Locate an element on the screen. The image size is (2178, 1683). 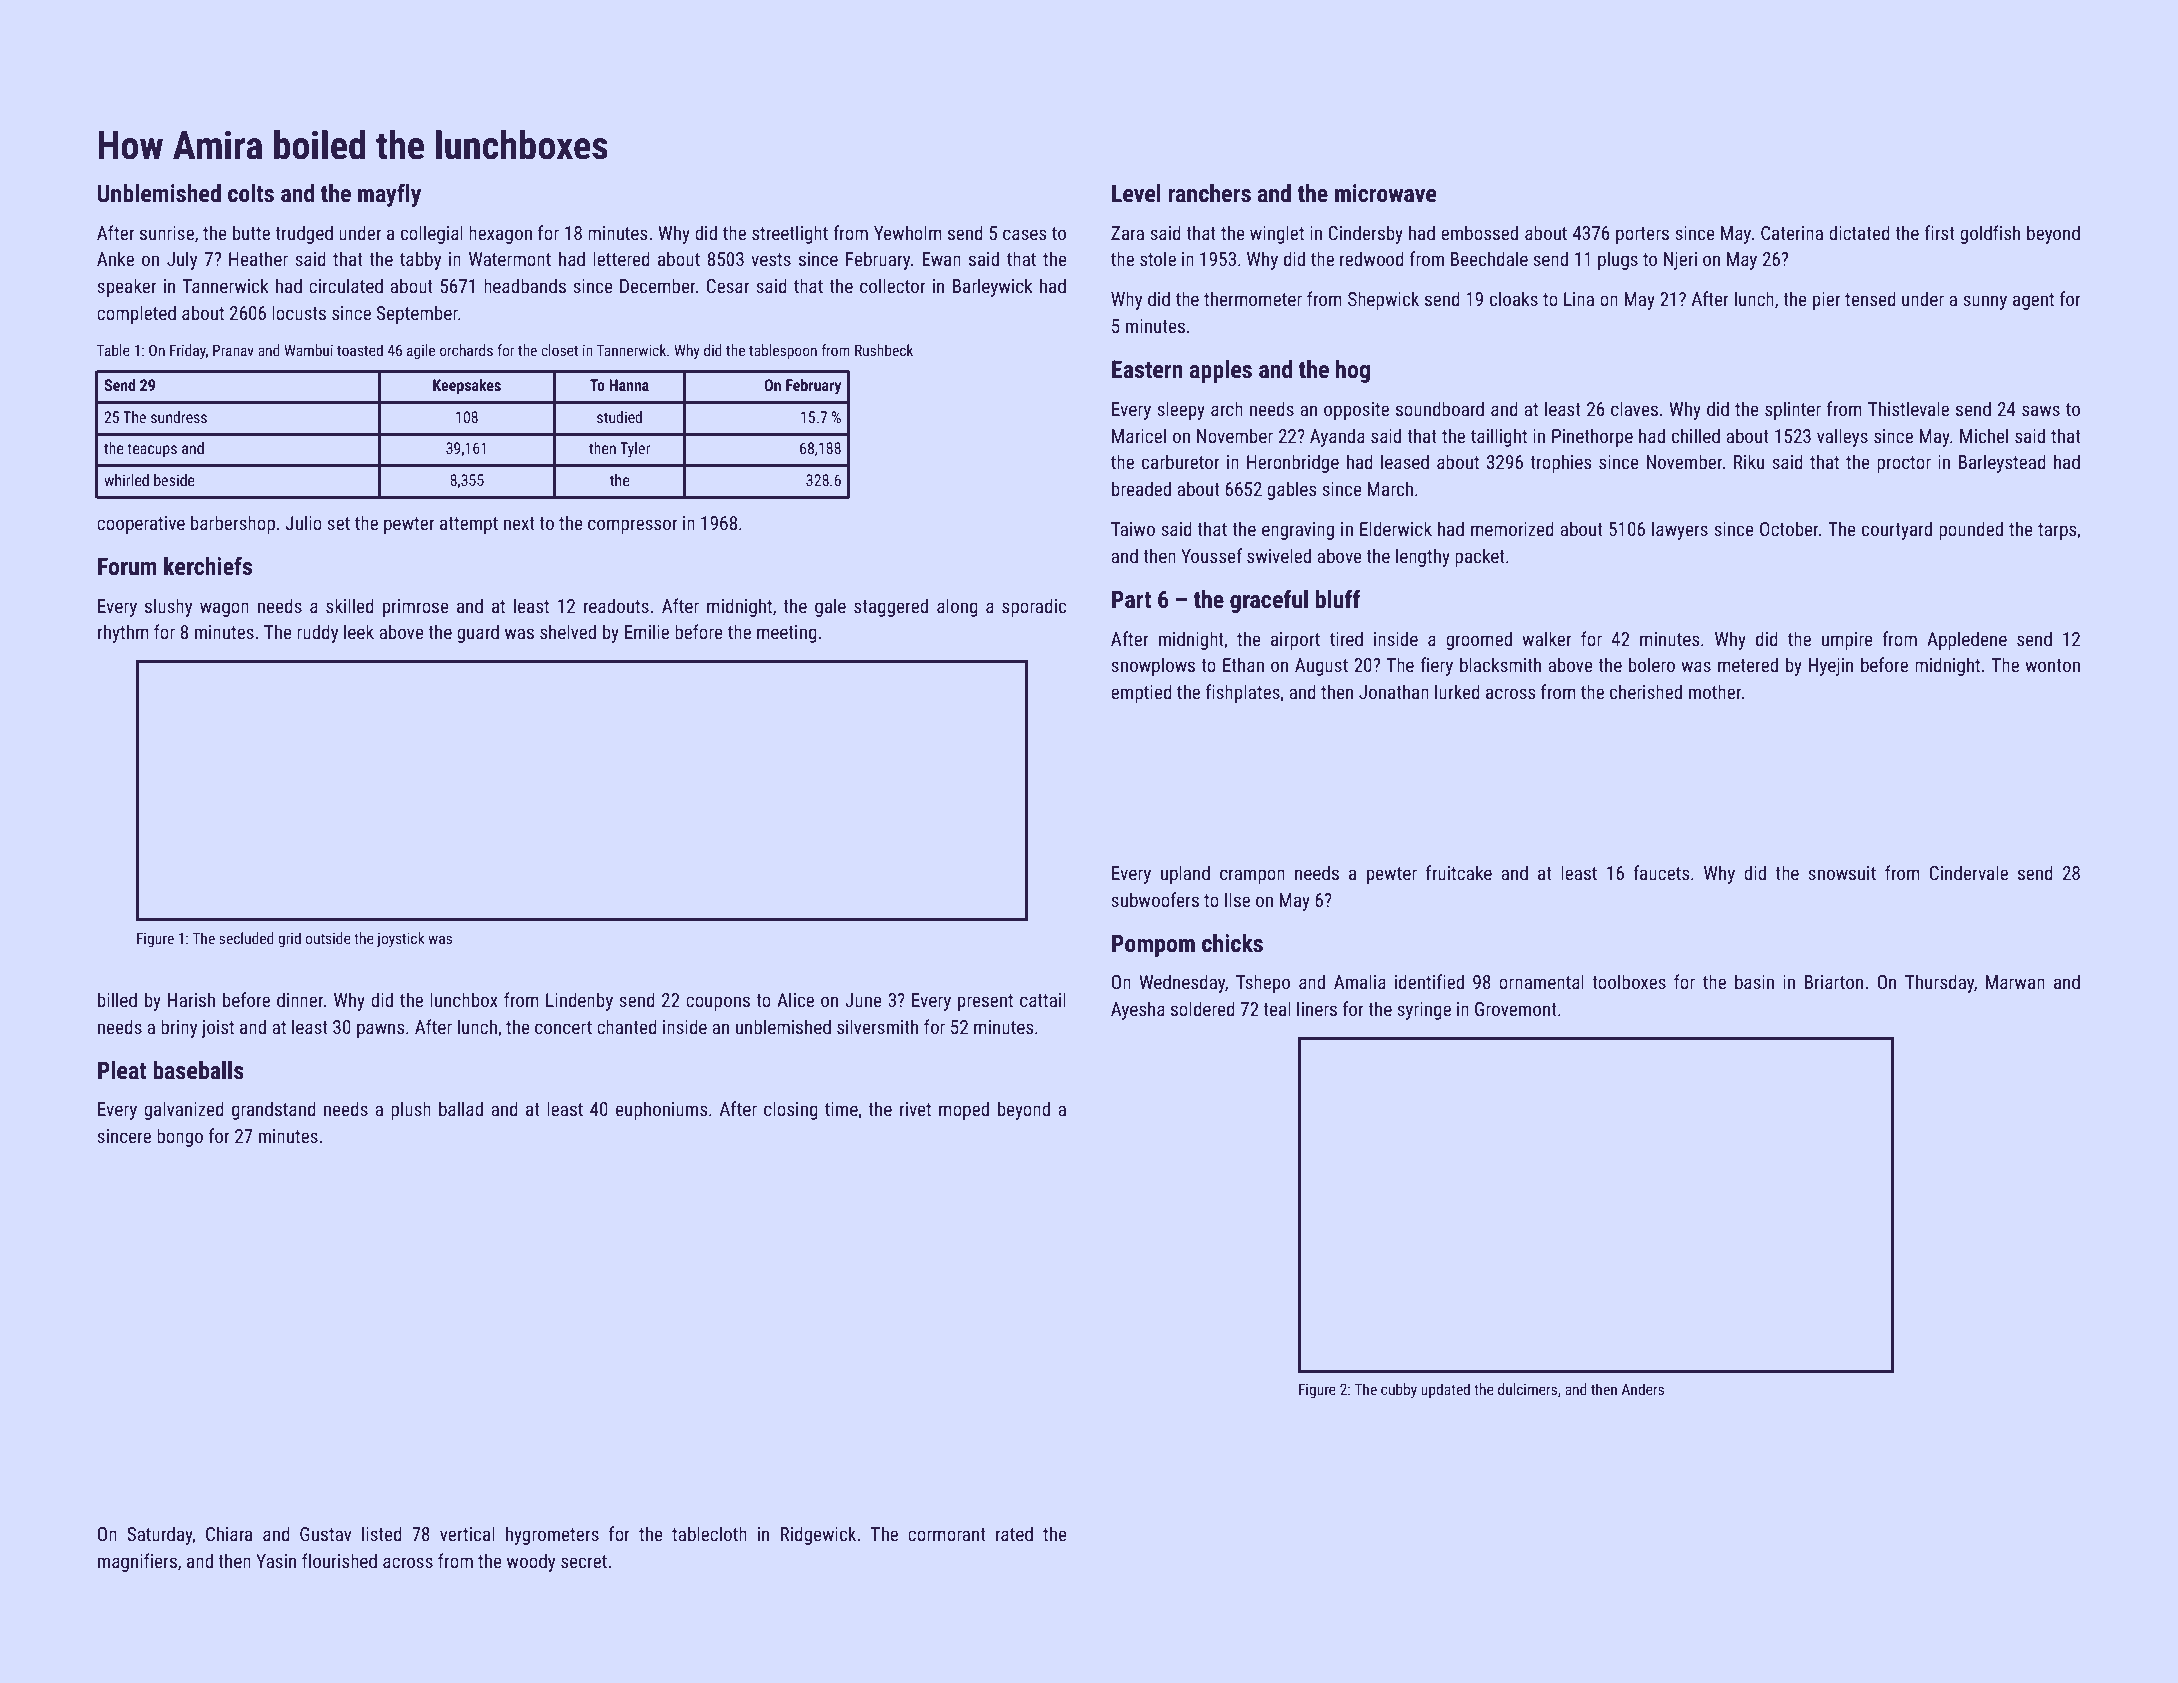
streetlight is located at coordinates (790, 234).
